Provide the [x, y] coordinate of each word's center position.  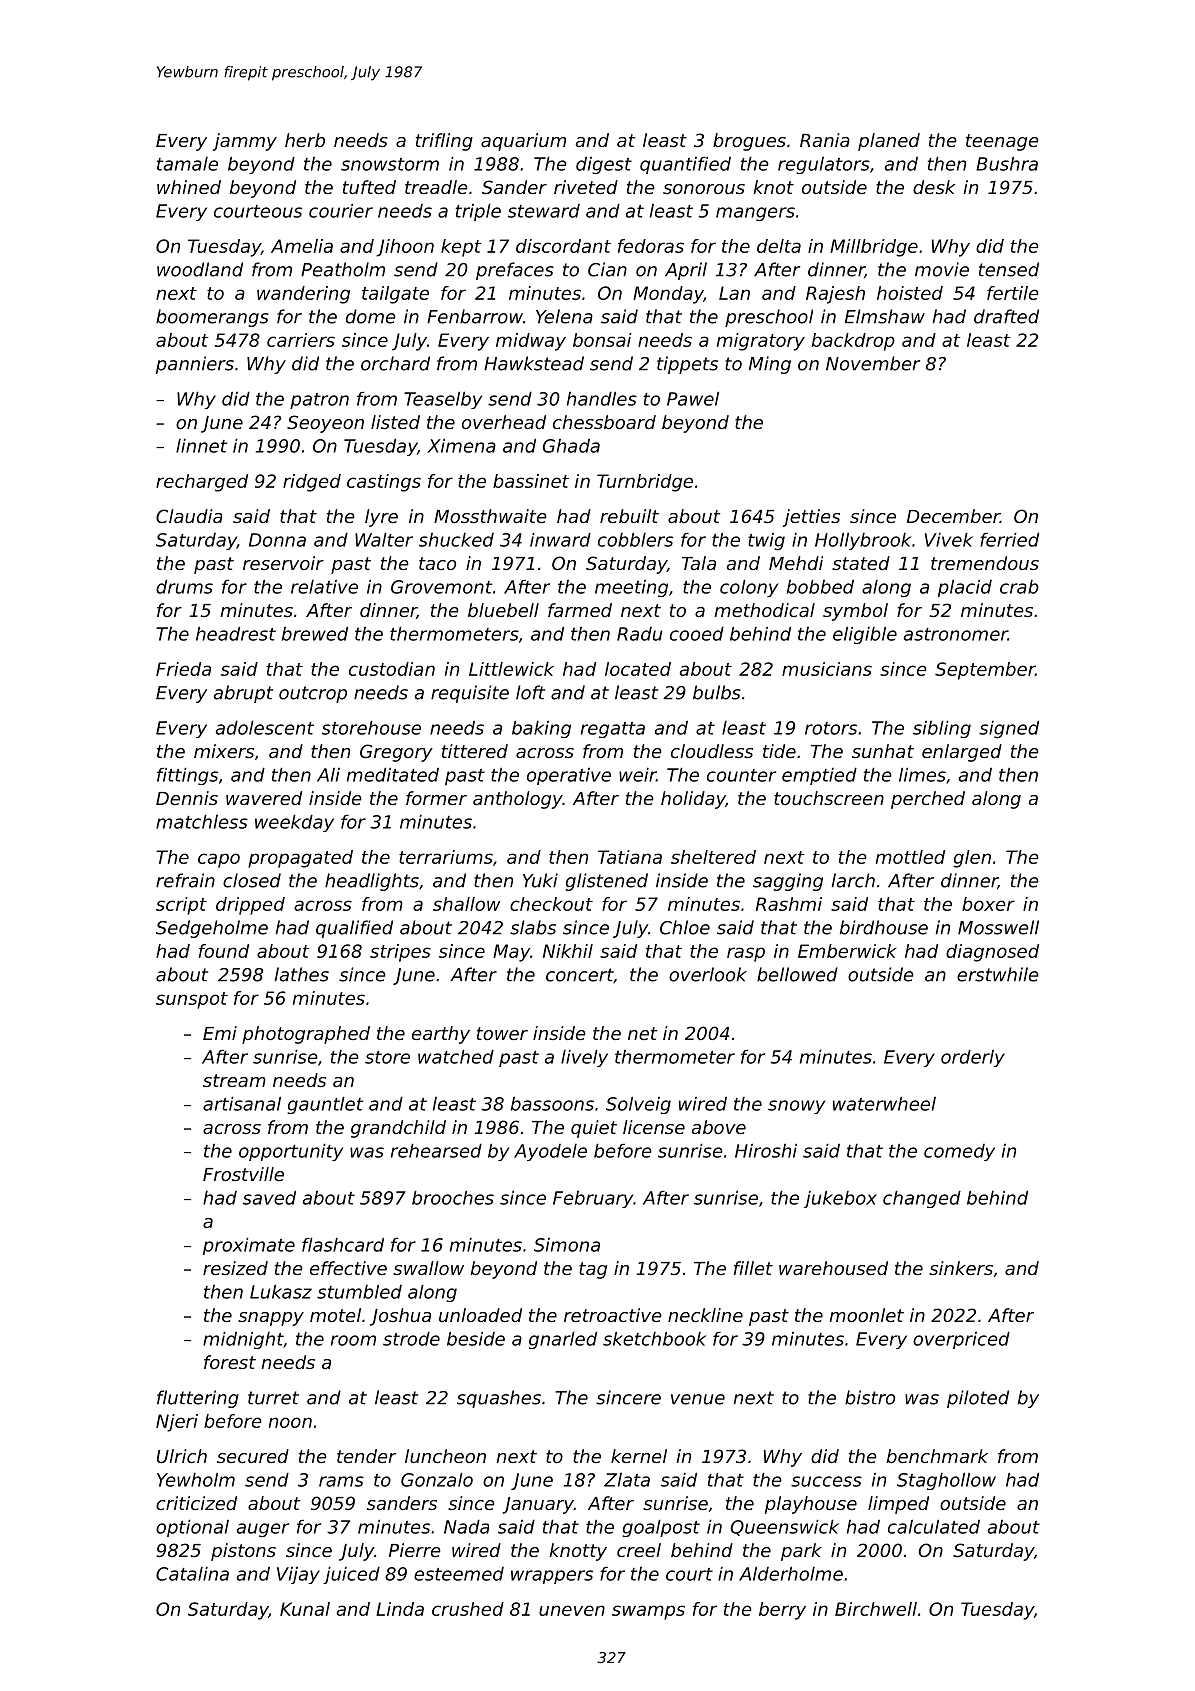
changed [922, 1199]
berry [782, 1611]
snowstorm [390, 164]
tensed [1009, 269]
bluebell [503, 610]
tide [779, 751]
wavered [264, 798]
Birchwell [876, 1609]
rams [341, 1481]
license [654, 1127]
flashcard [343, 1245]
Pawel [693, 399]
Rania [825, 140]
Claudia [189, 516]
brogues [749, 142]
